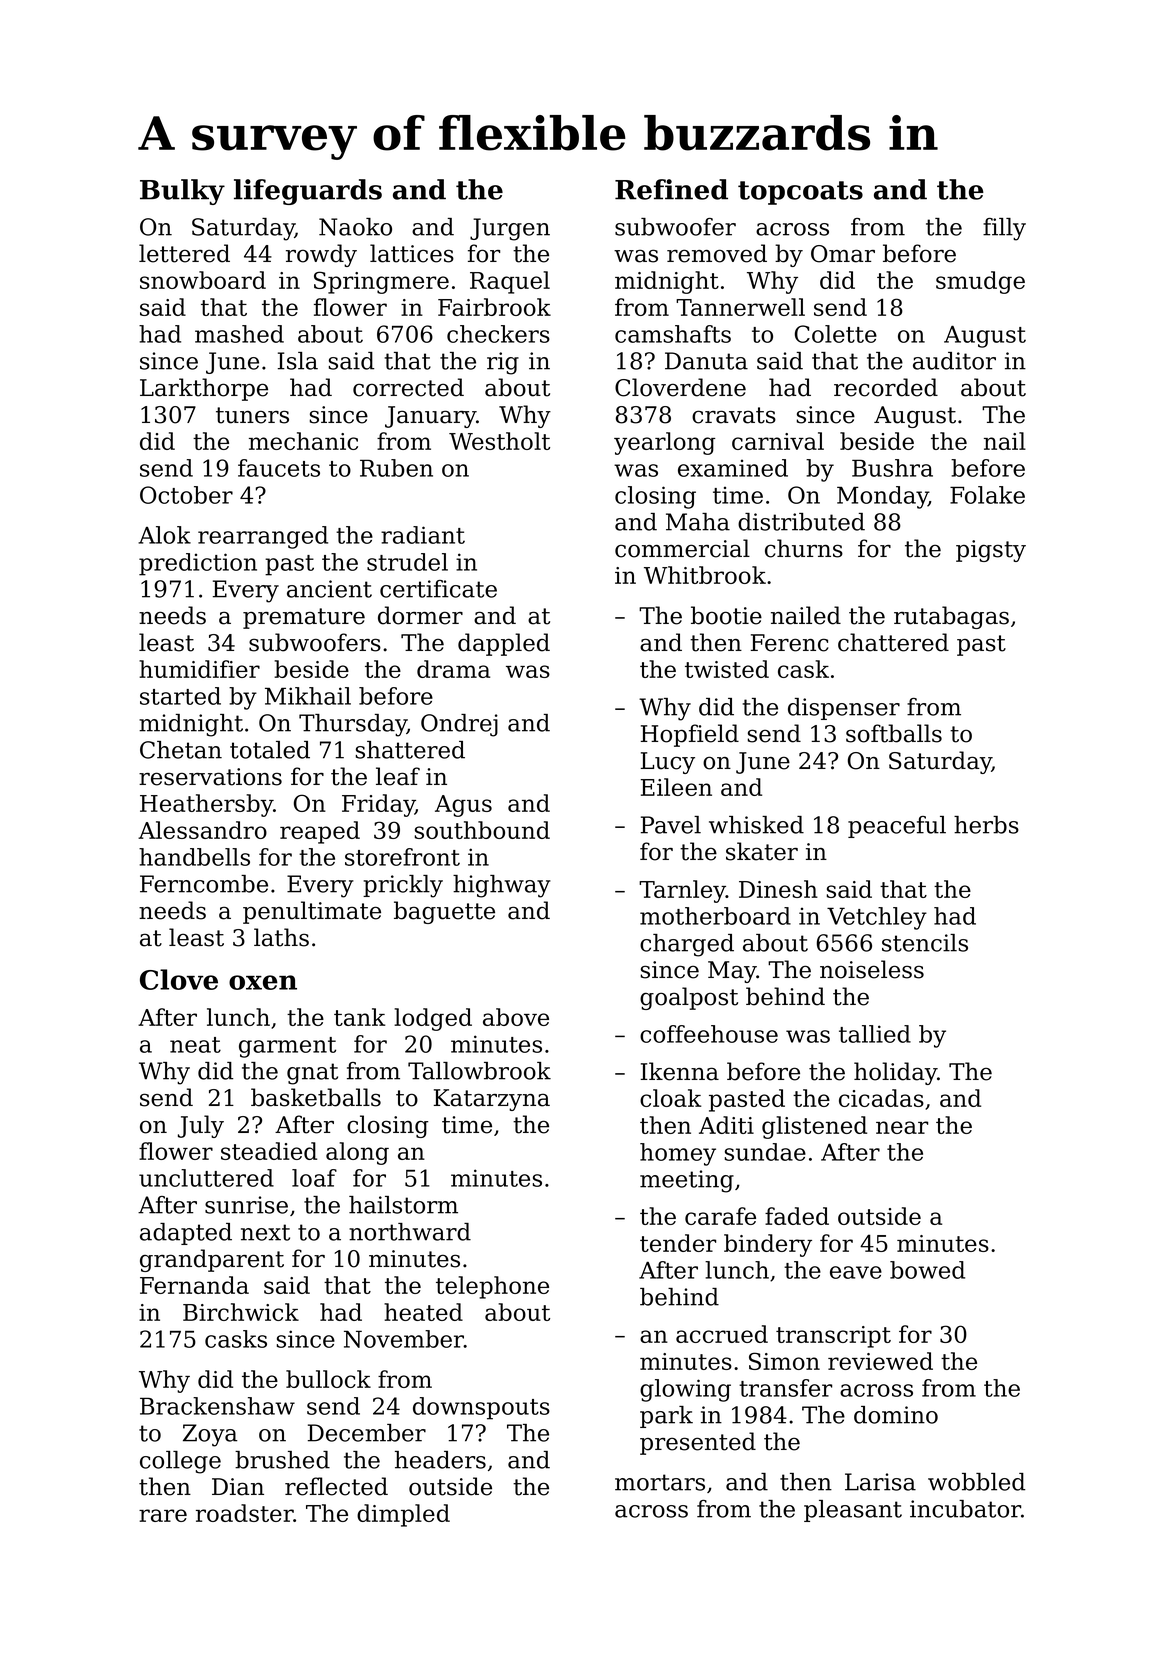 Image resolution: width=1165 pixels, height=1654 pixels. I want to click on Dinesh, so click(778, 889).
